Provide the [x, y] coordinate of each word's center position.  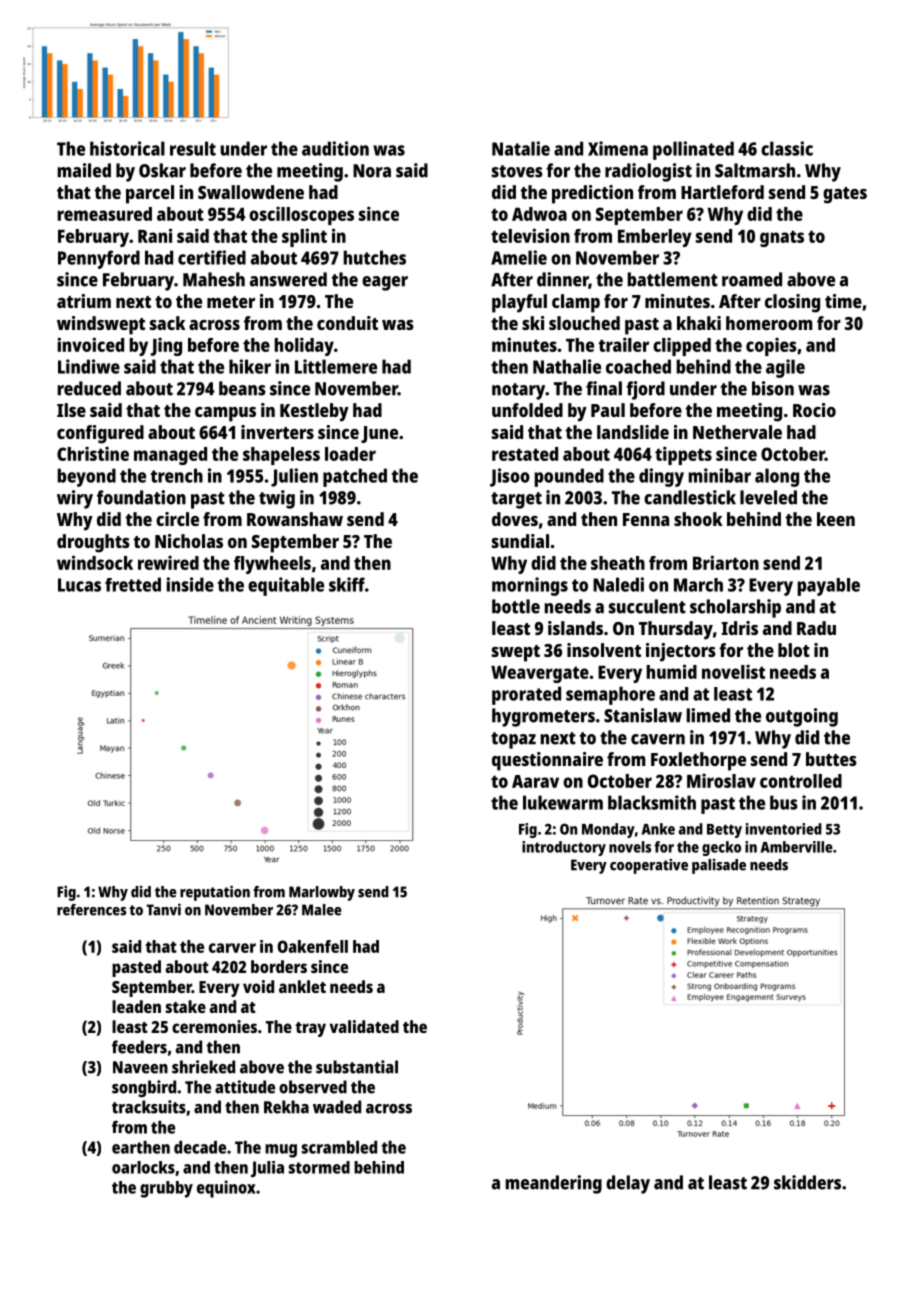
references [91, 910]
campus [225, 414]
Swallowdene [251, 192]
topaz [513, 740]
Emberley [655, 238]
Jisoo [510, 477]
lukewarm [563, 802]
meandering [553, 1184]
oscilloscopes [301, 215]
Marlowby [322, 893]
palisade [719, 866]
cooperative [649, 866]
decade [200, 1147]
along [777, 477]
